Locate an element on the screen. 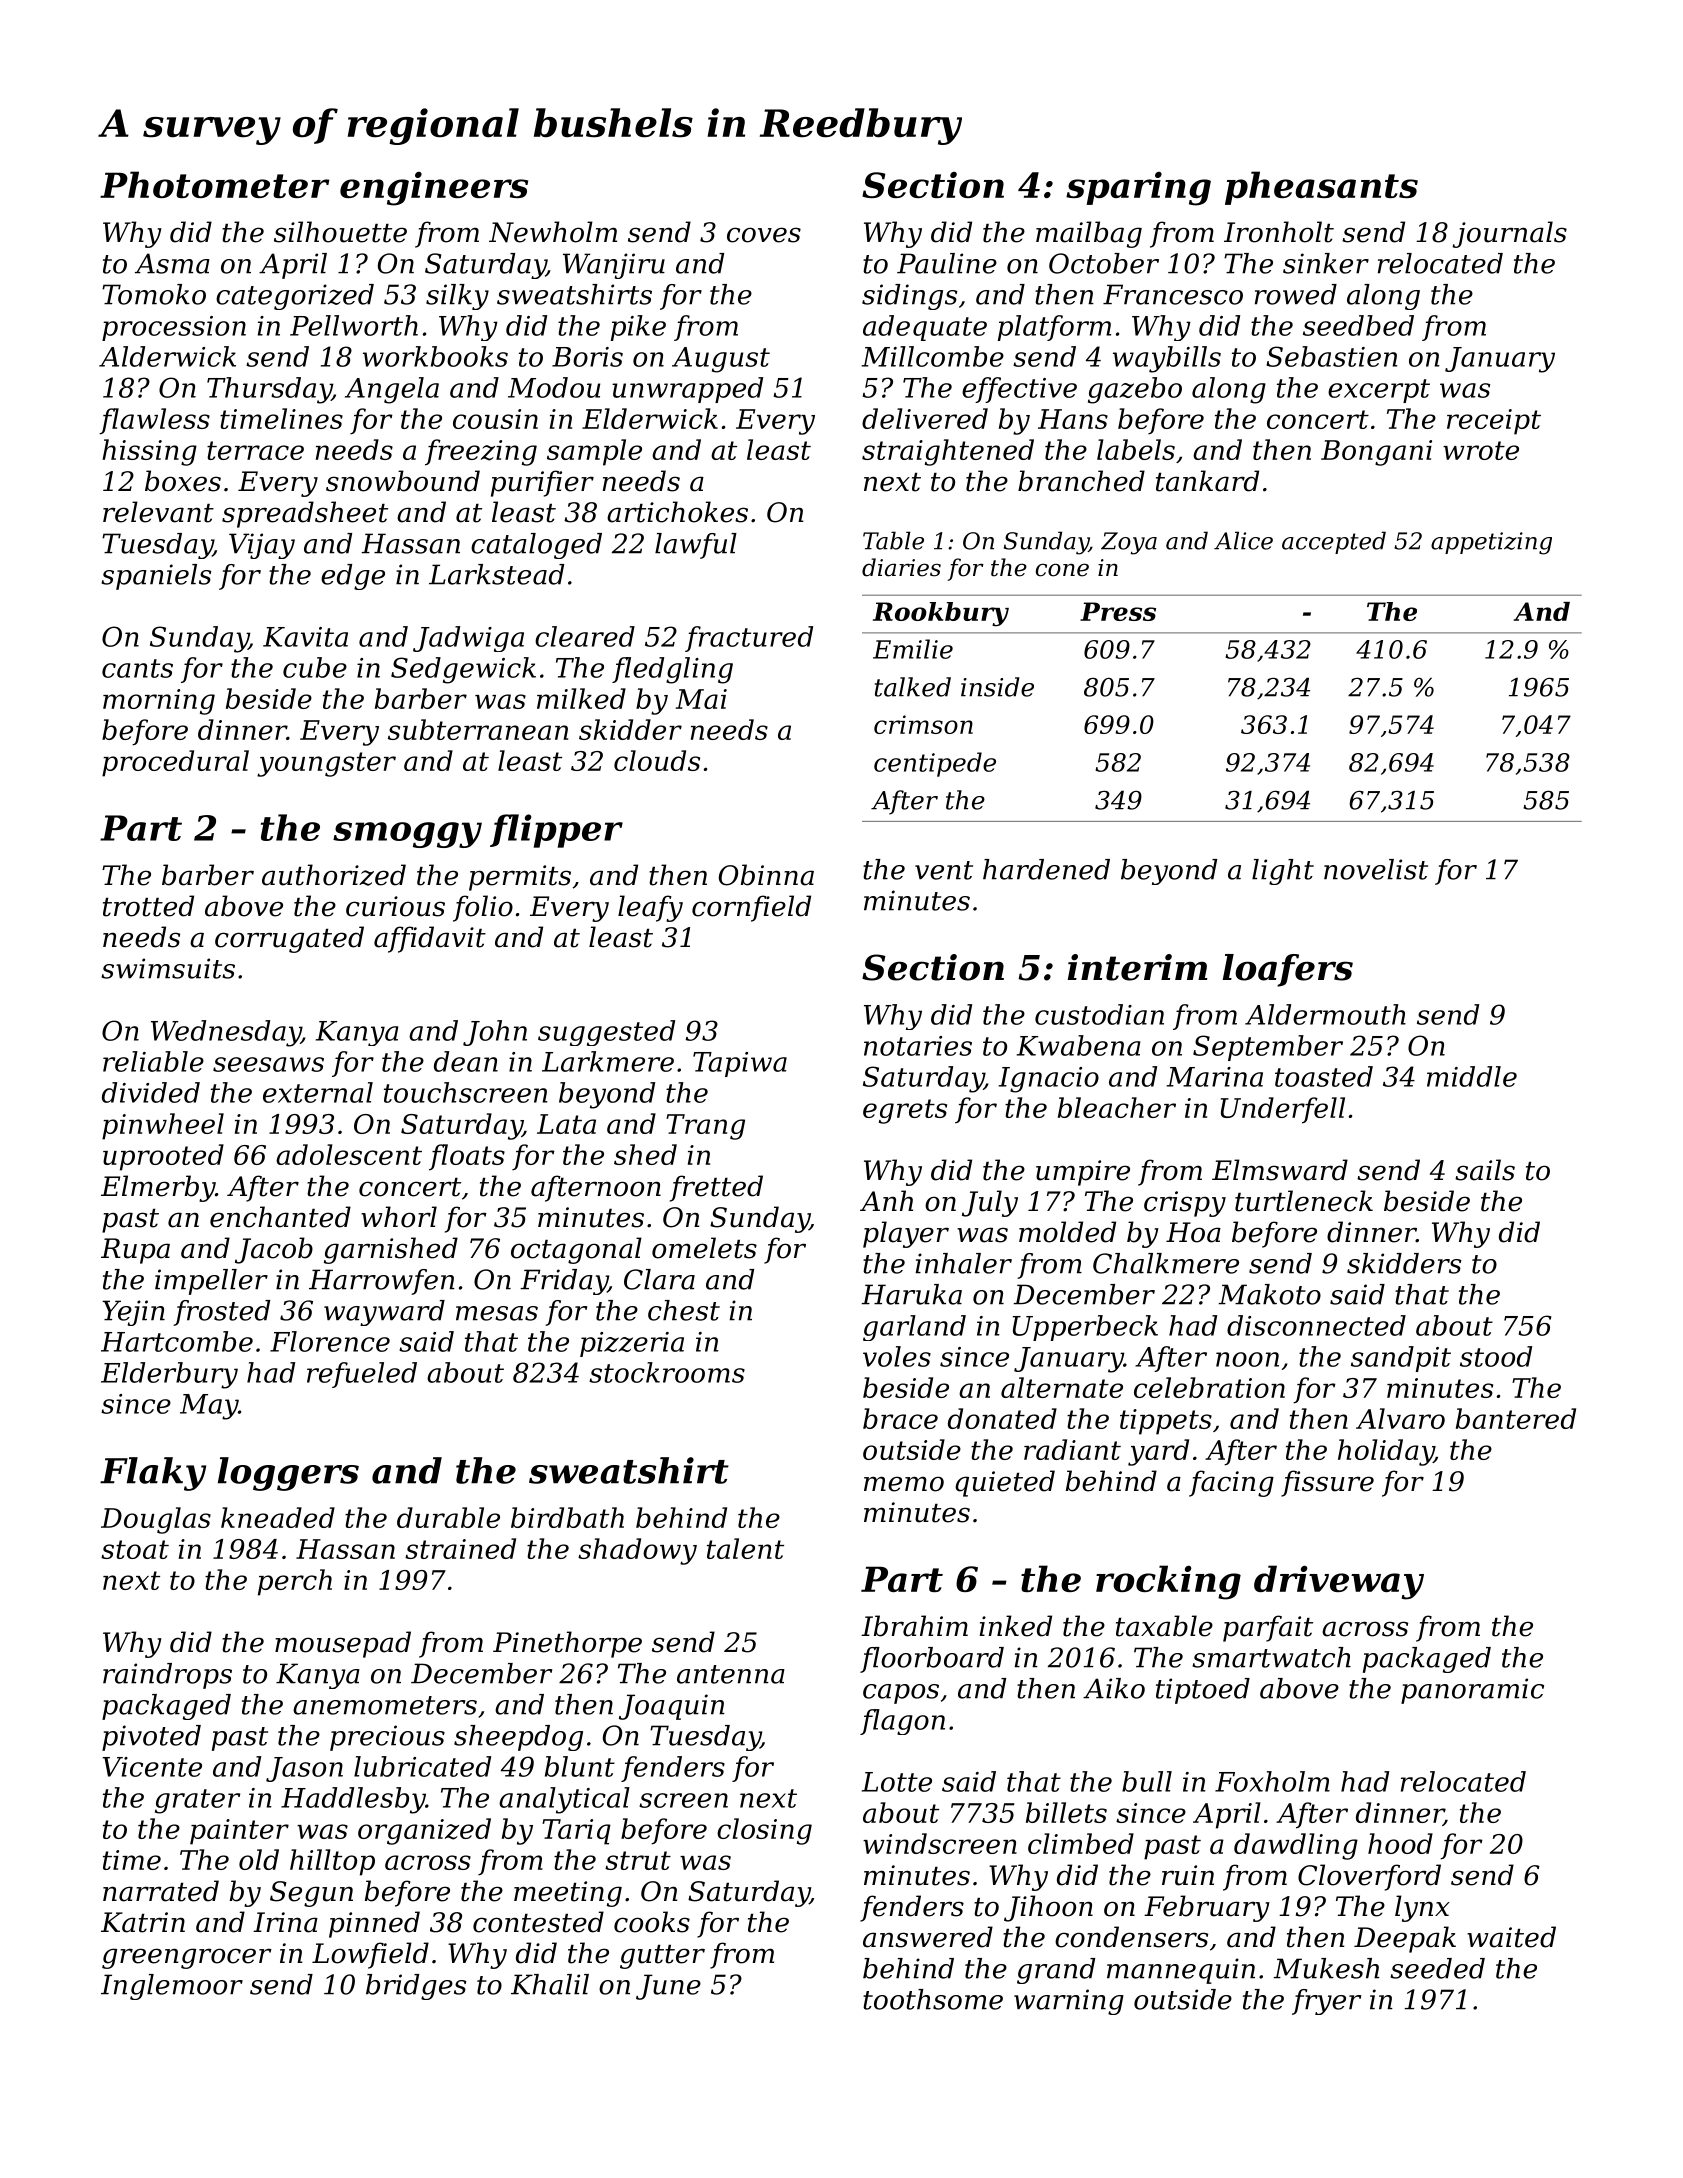 The width and height of the screenshot is (1683, 2178). Lotte is located at coordinates (897, 1782).
